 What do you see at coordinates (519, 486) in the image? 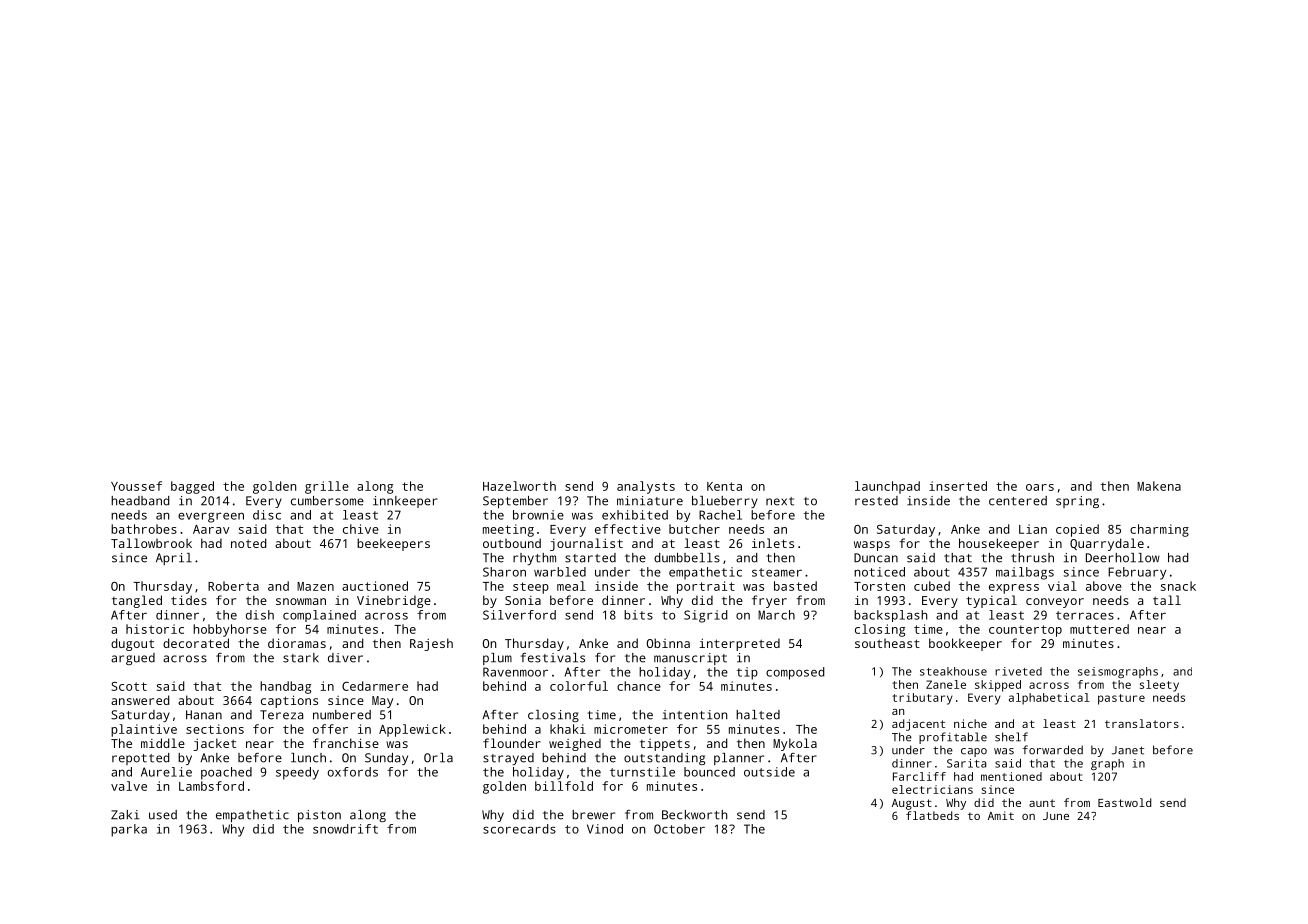
I see `Hazelworth` at bounding box center [519, 486].
